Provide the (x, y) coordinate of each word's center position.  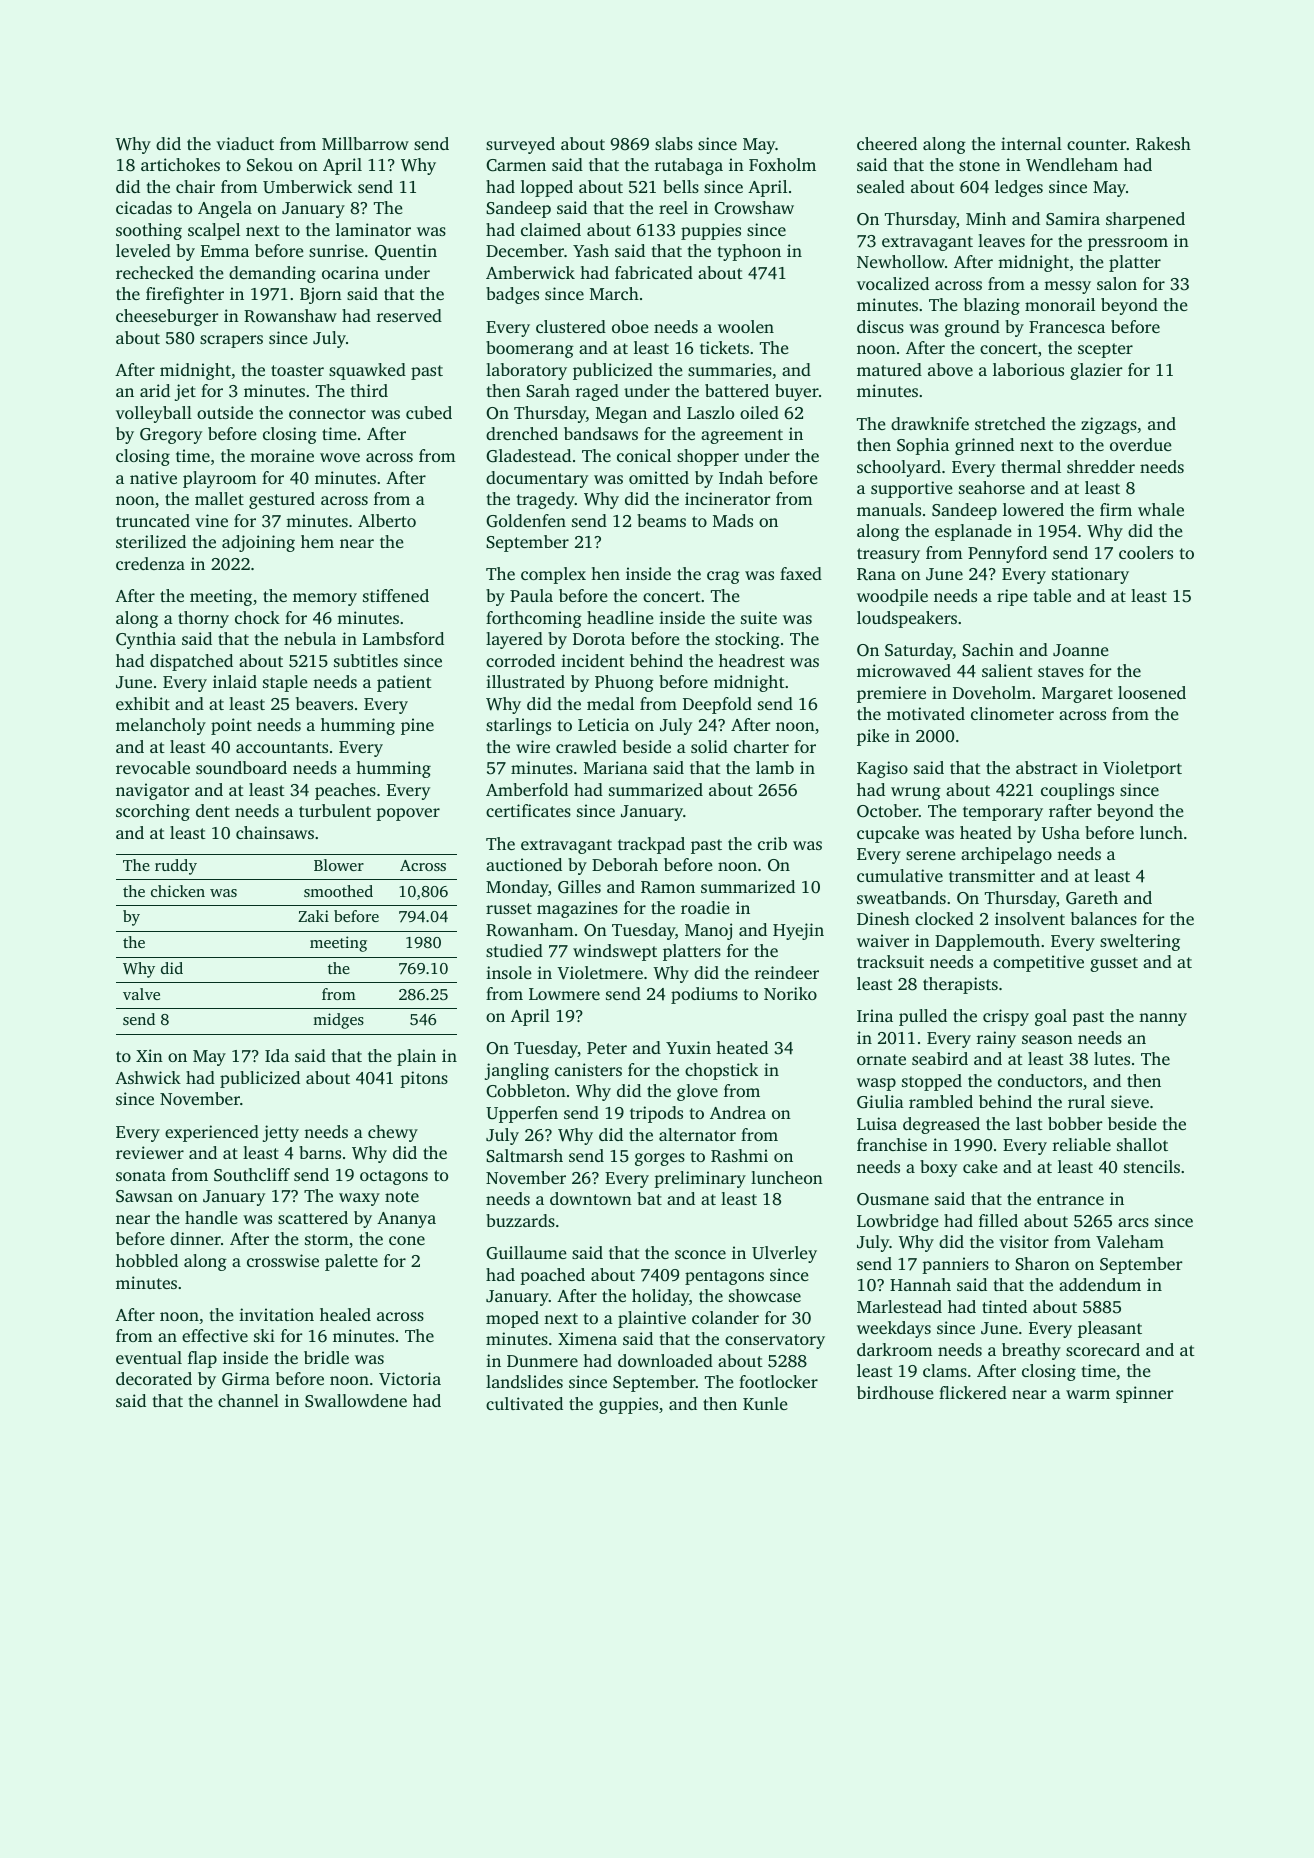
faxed (801, 573)
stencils (1152, 1166)
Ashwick (148, 1077)
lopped (547, 188)
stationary (1090, 575)
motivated (926, 713)
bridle (326, 1357)
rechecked (155, 272)
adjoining (258, 543)
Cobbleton (526, 1091)
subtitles (366, 660)
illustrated (525, 681)
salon (1117, 283)
